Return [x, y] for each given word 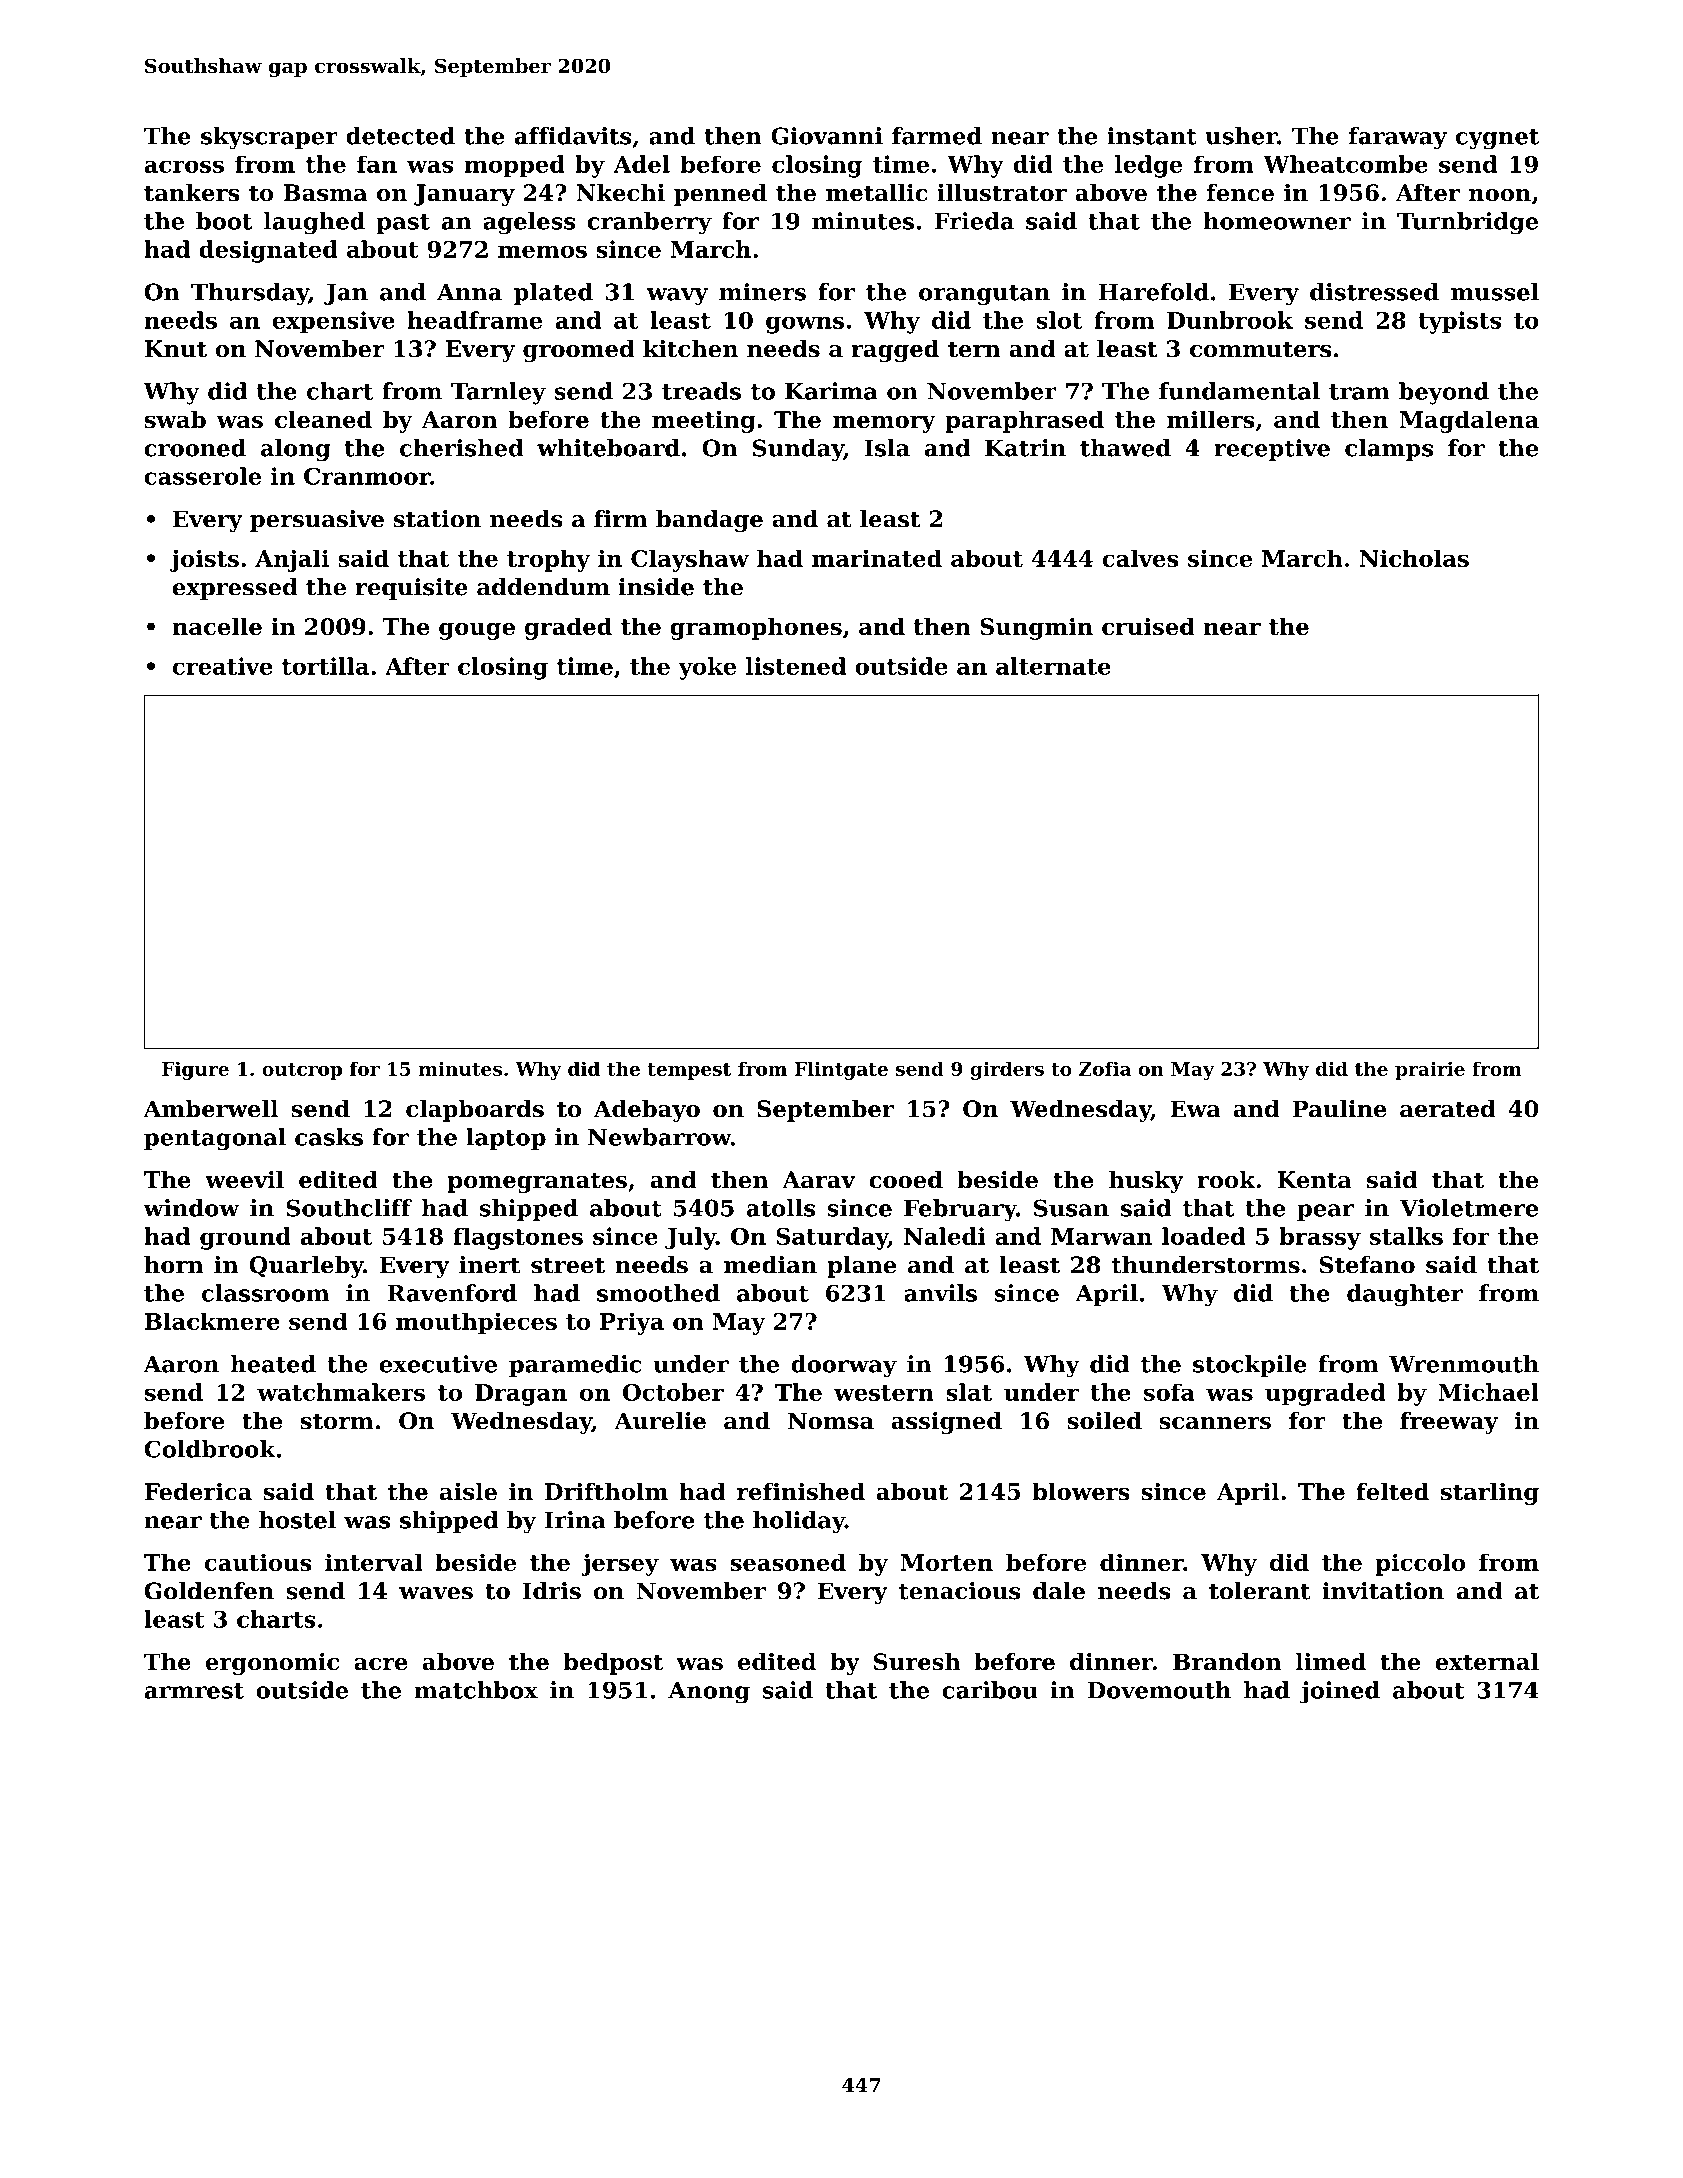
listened [796, 666]
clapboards [475, 1111]
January [464, 195]
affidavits [573, 136]
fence [1240, 193]
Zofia [1105, 1068]
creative [223, 666]
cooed [906, 1180]
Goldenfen [209, 1591]
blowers [1081, 1491]
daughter [1405, 1295]
